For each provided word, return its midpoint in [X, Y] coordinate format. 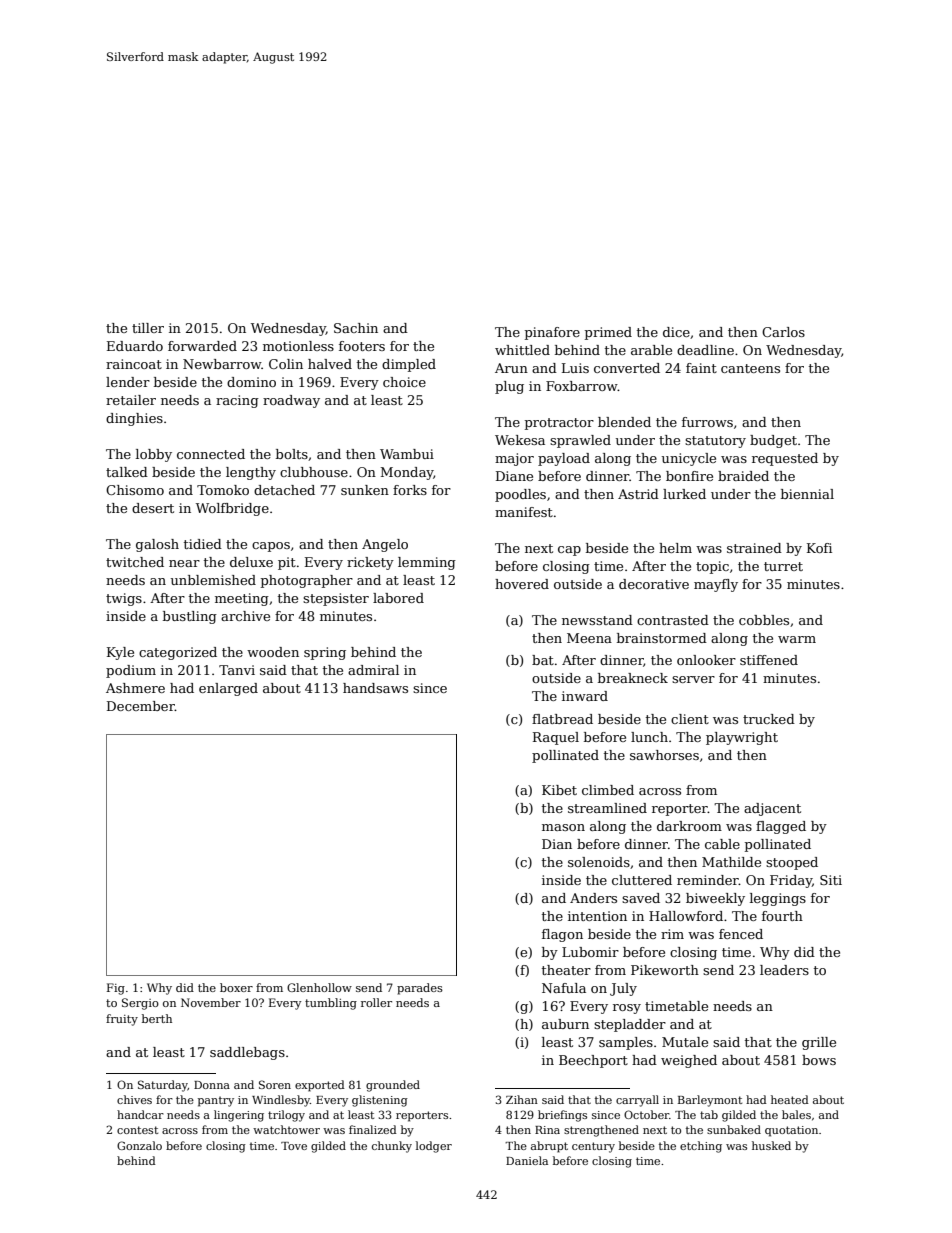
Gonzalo [139, 1145]
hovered [522, 584]
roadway [291, 401]
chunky [392, 1147]
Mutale [685, 1042]
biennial [807, 494]
